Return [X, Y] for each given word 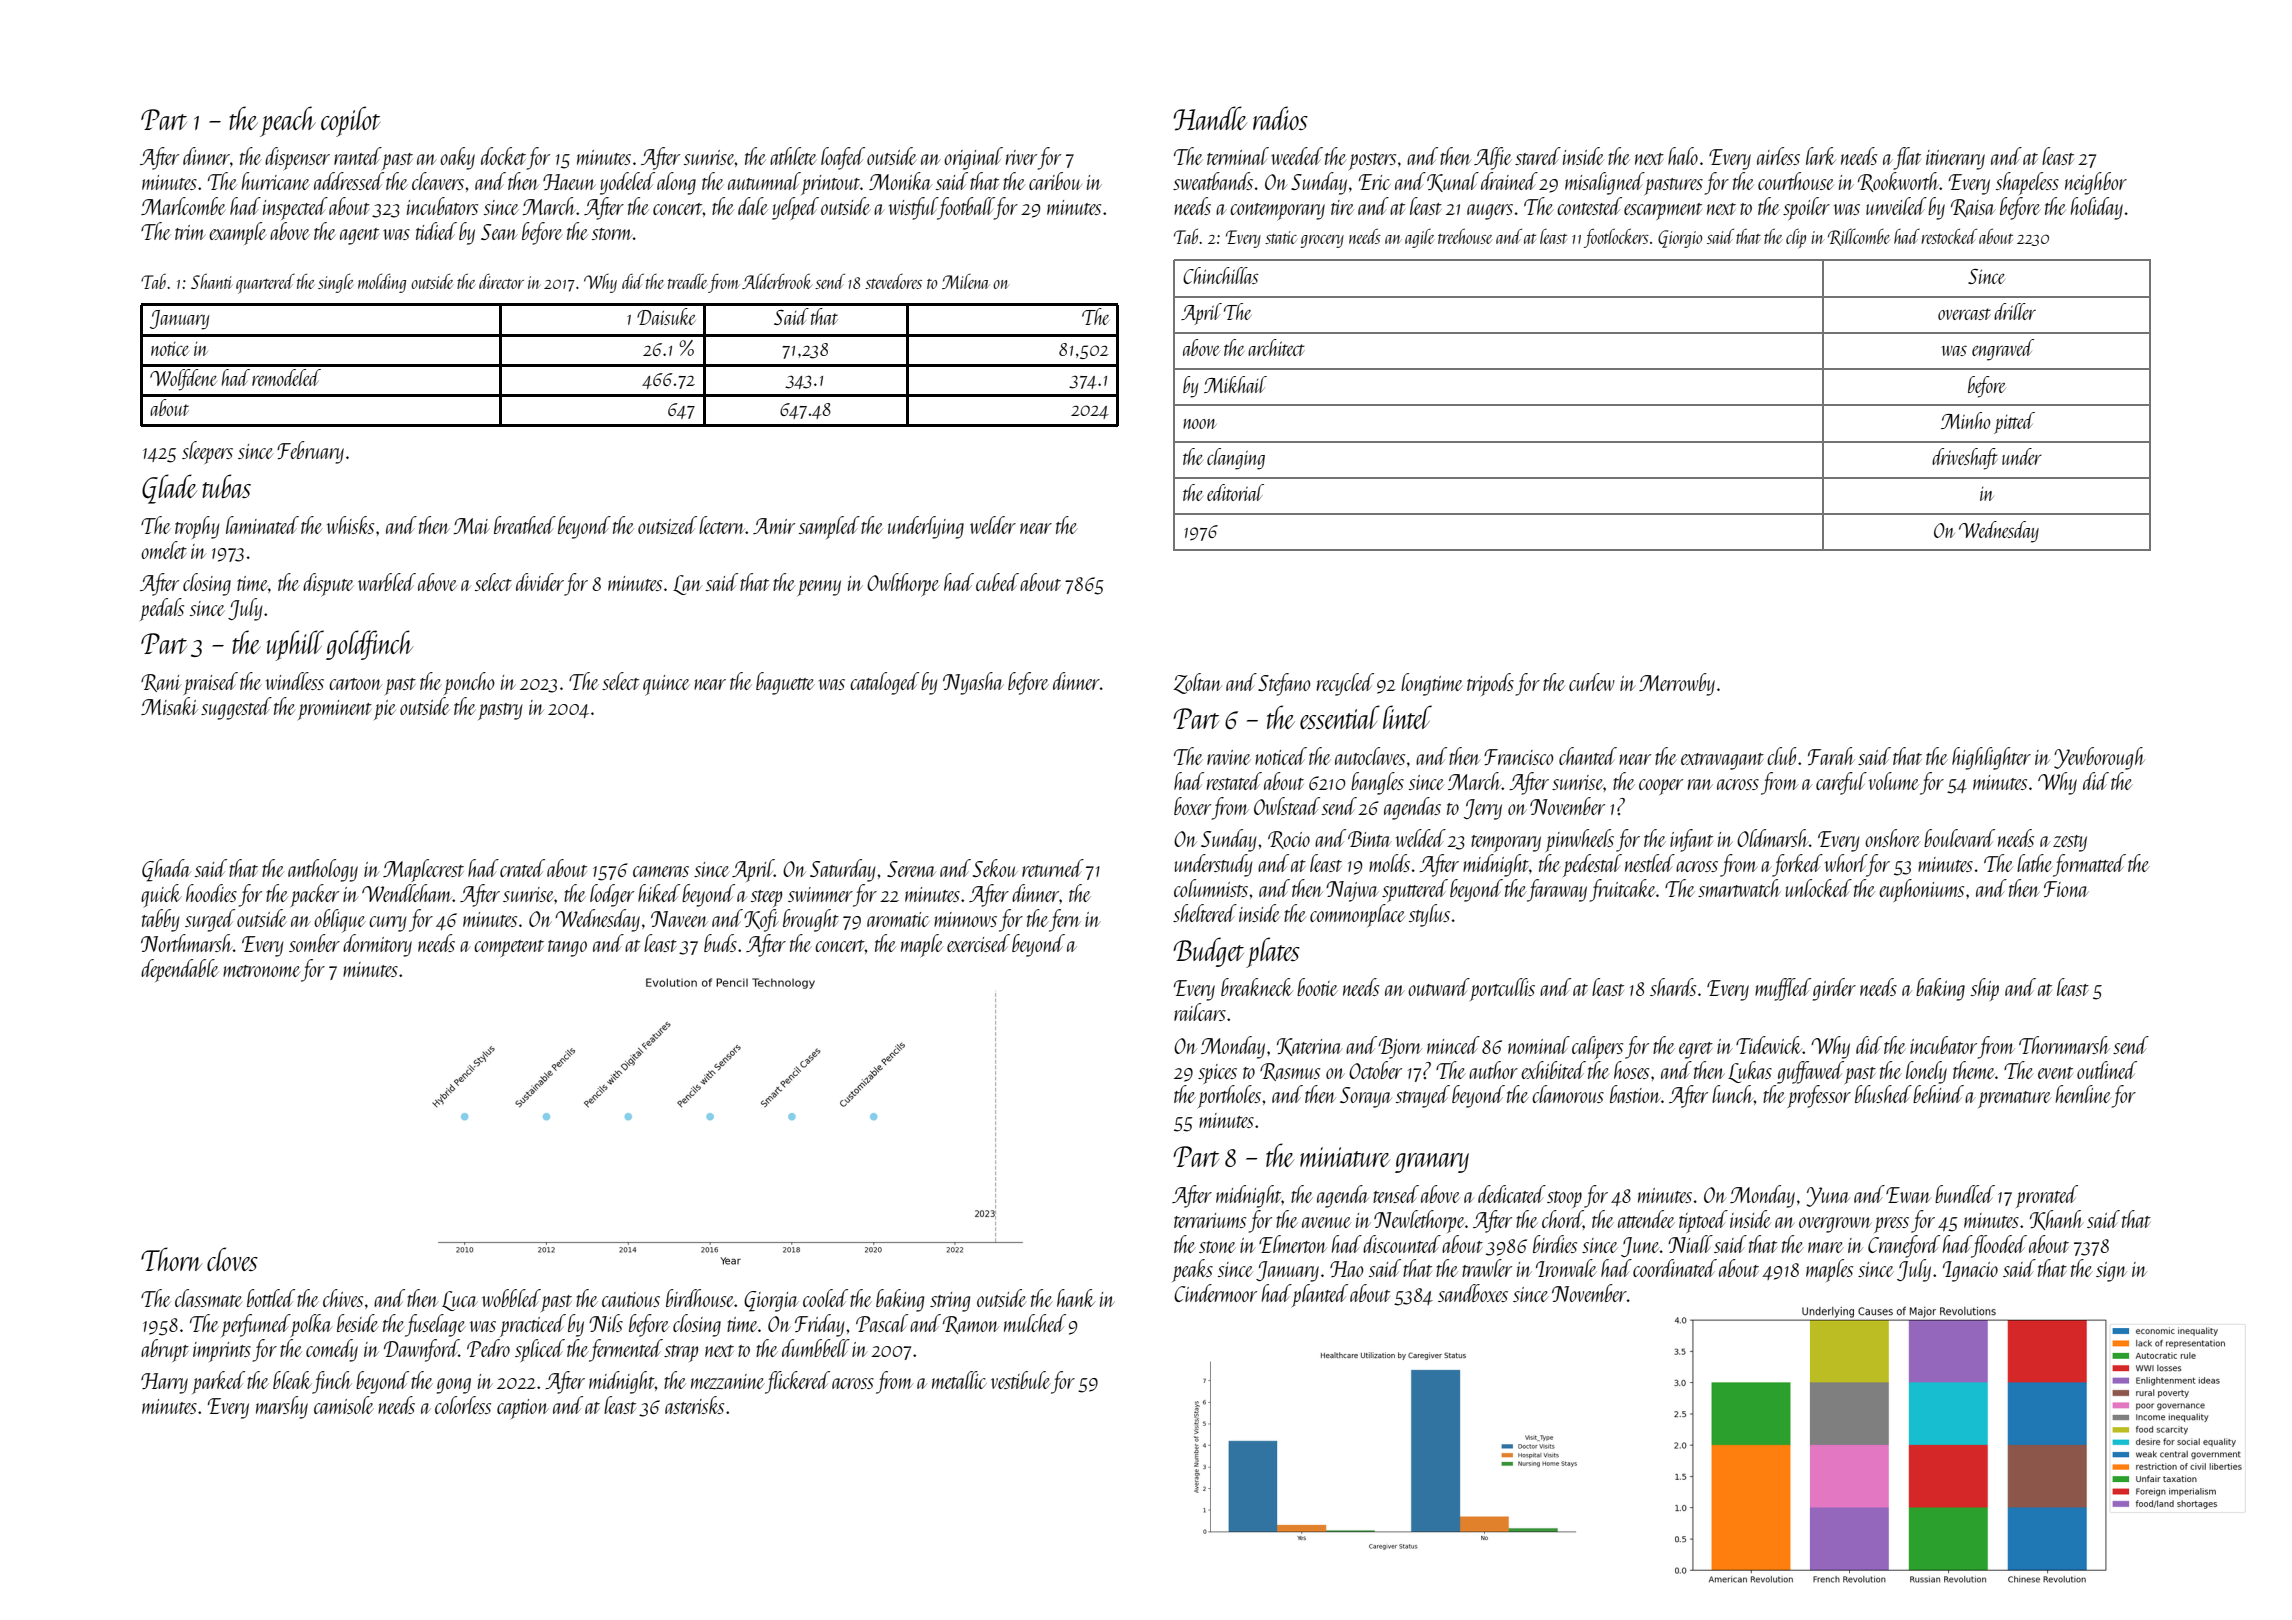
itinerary [1955, 160]
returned [1053, 868]
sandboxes [1473, 1293]
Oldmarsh [1773, 838]
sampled [829, 527]
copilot [350, 121]
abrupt [165, 1350]
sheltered [1205, 913]
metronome [262, 971]
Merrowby [1677, 684]
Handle [1210, 118]
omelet [164, 550]
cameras [661, 871]
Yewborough [2099, 758]
